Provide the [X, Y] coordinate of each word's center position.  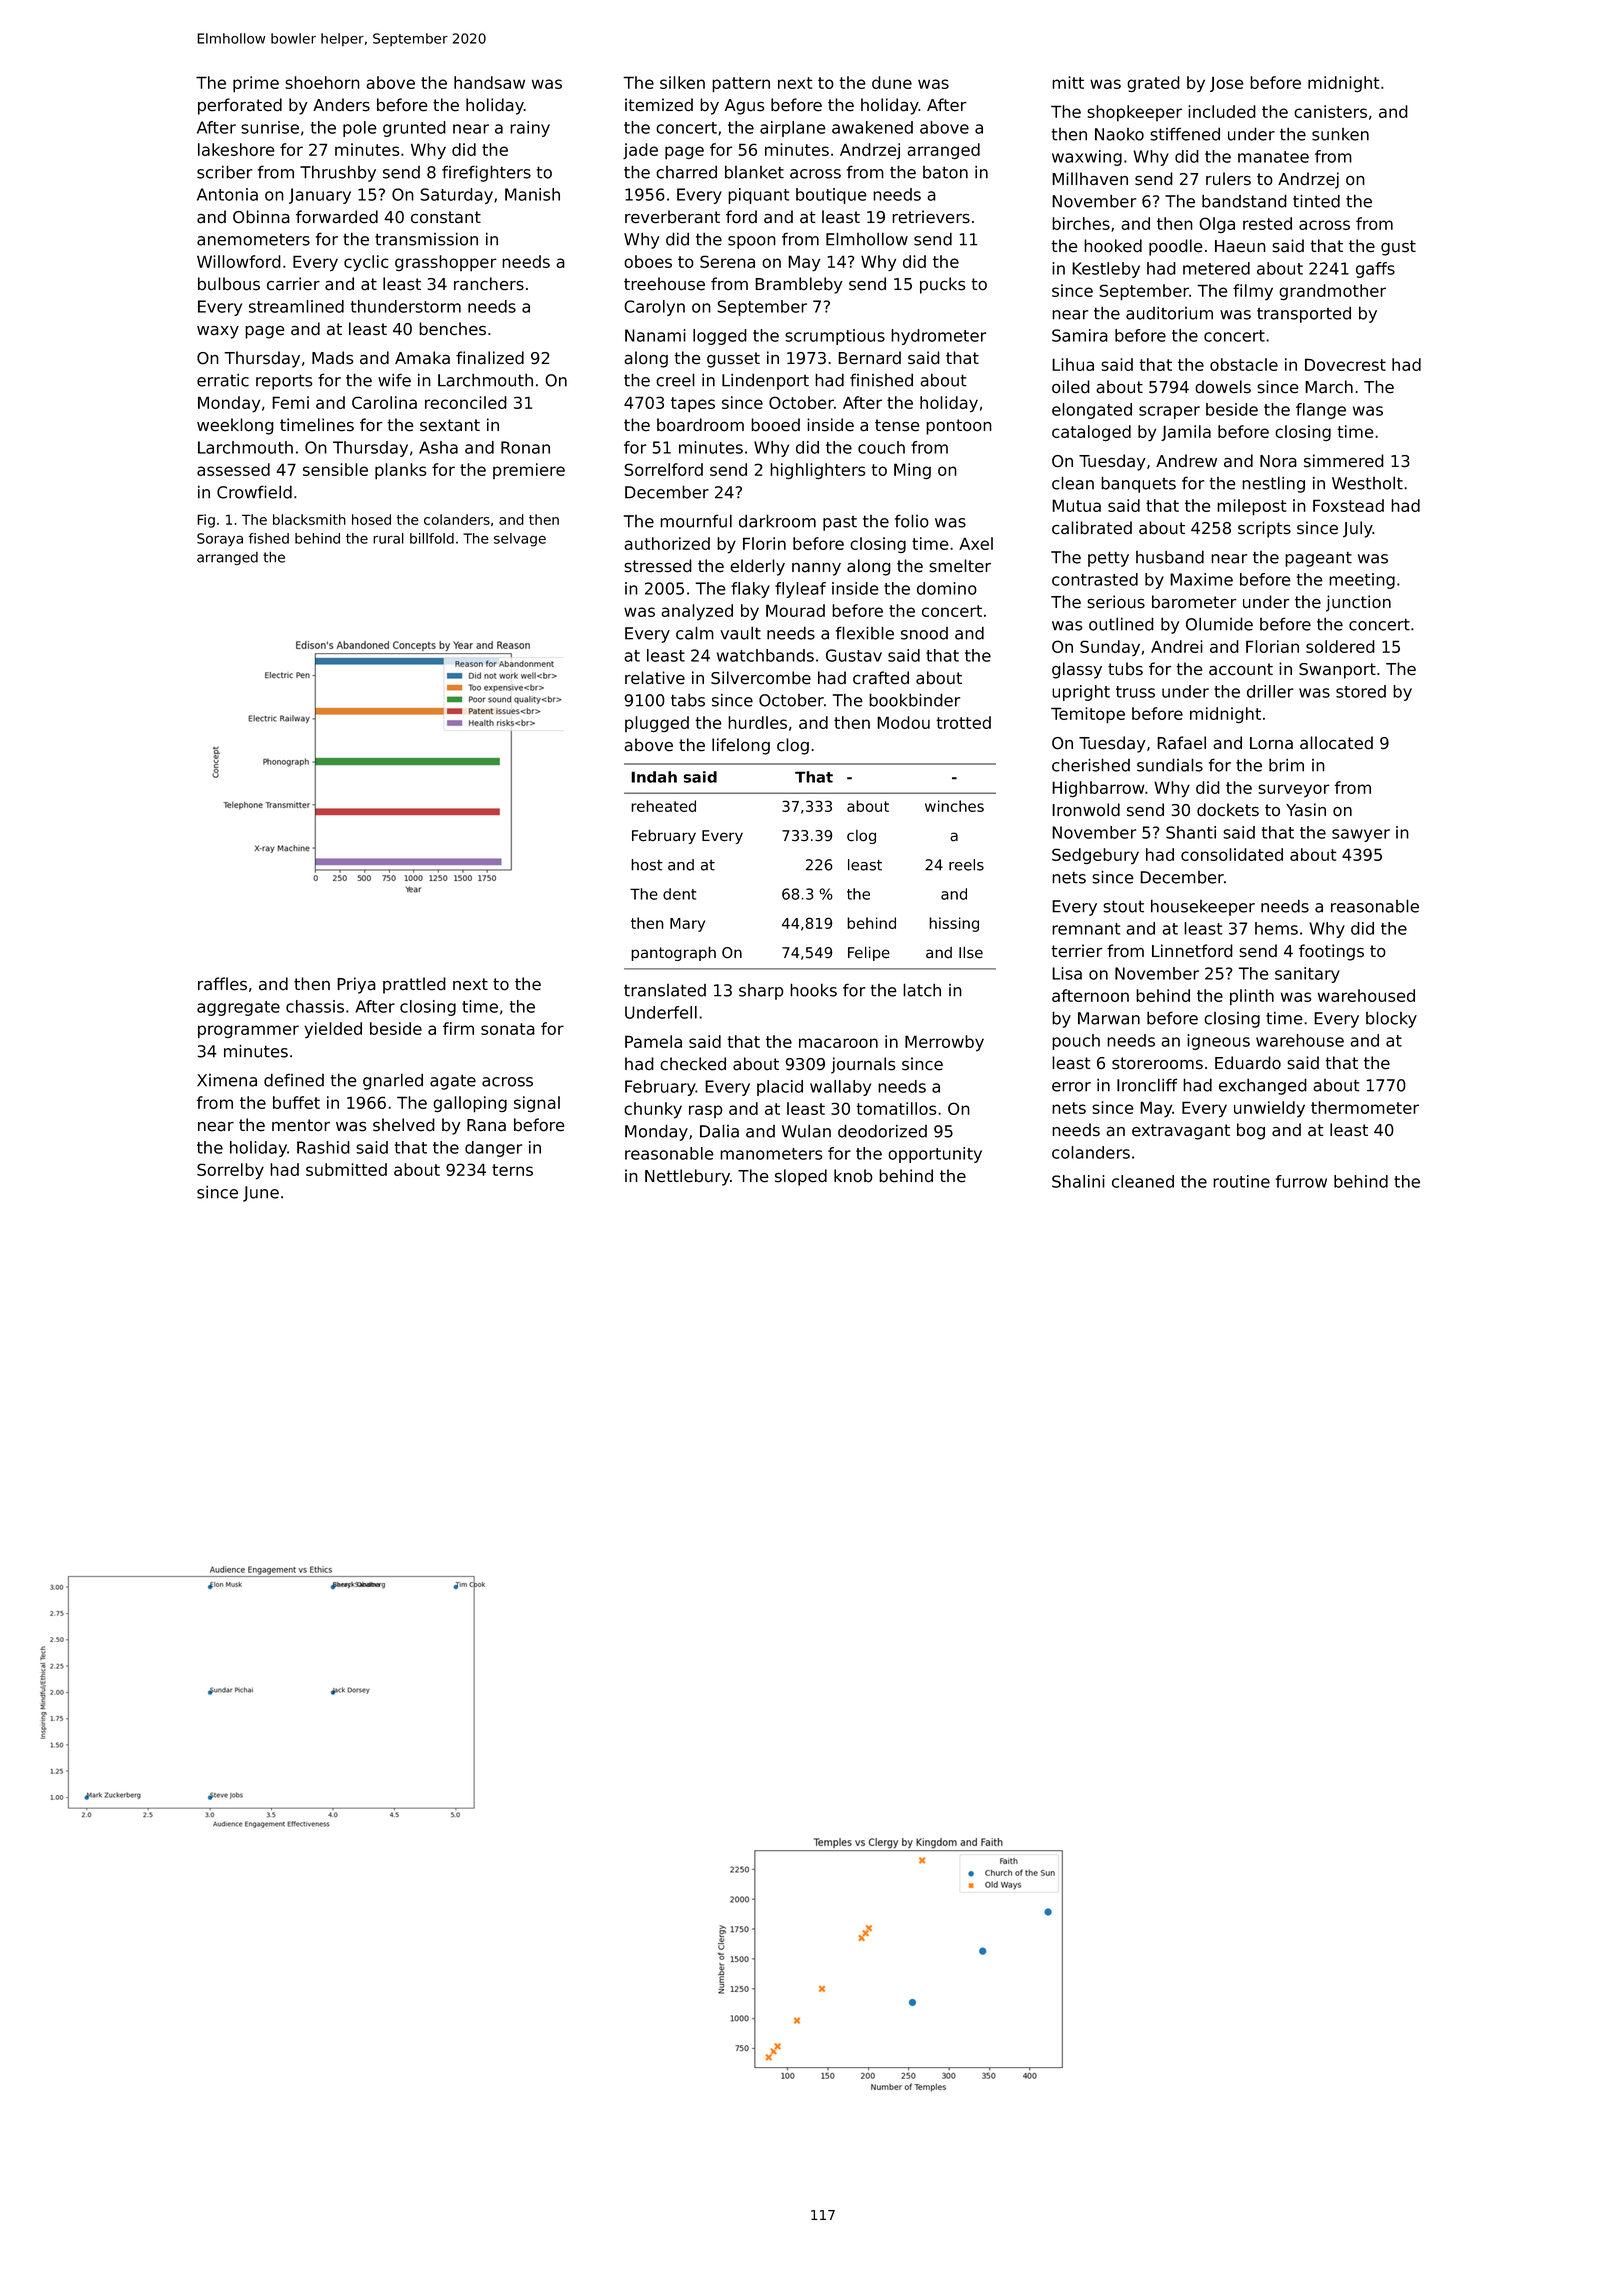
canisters [1330, 111]
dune [892, 82]
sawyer [1361, 835]
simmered [1344, 461]
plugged [657, 724]
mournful [696, 521]
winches [954, 806]
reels [966, 865]
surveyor [1294, 790]
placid [780, 1088]
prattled [414, 985]
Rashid [323, 1147]
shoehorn [322, 82]
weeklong [235, 426]
